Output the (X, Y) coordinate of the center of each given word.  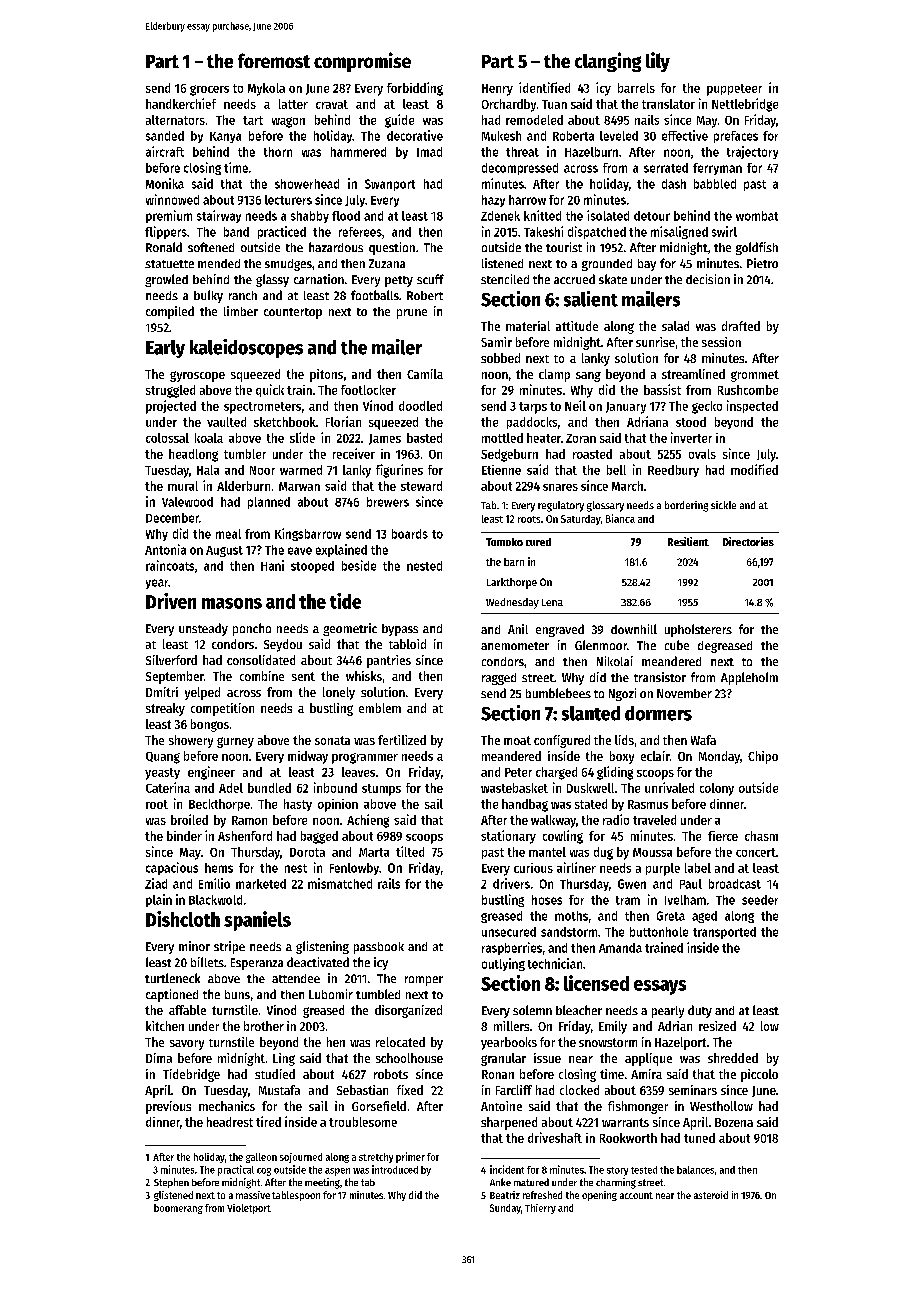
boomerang (178, 1209)
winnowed (172, 199)
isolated (608, 215)
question (392, 248)
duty (700, 1011)
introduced (395, 1169)
